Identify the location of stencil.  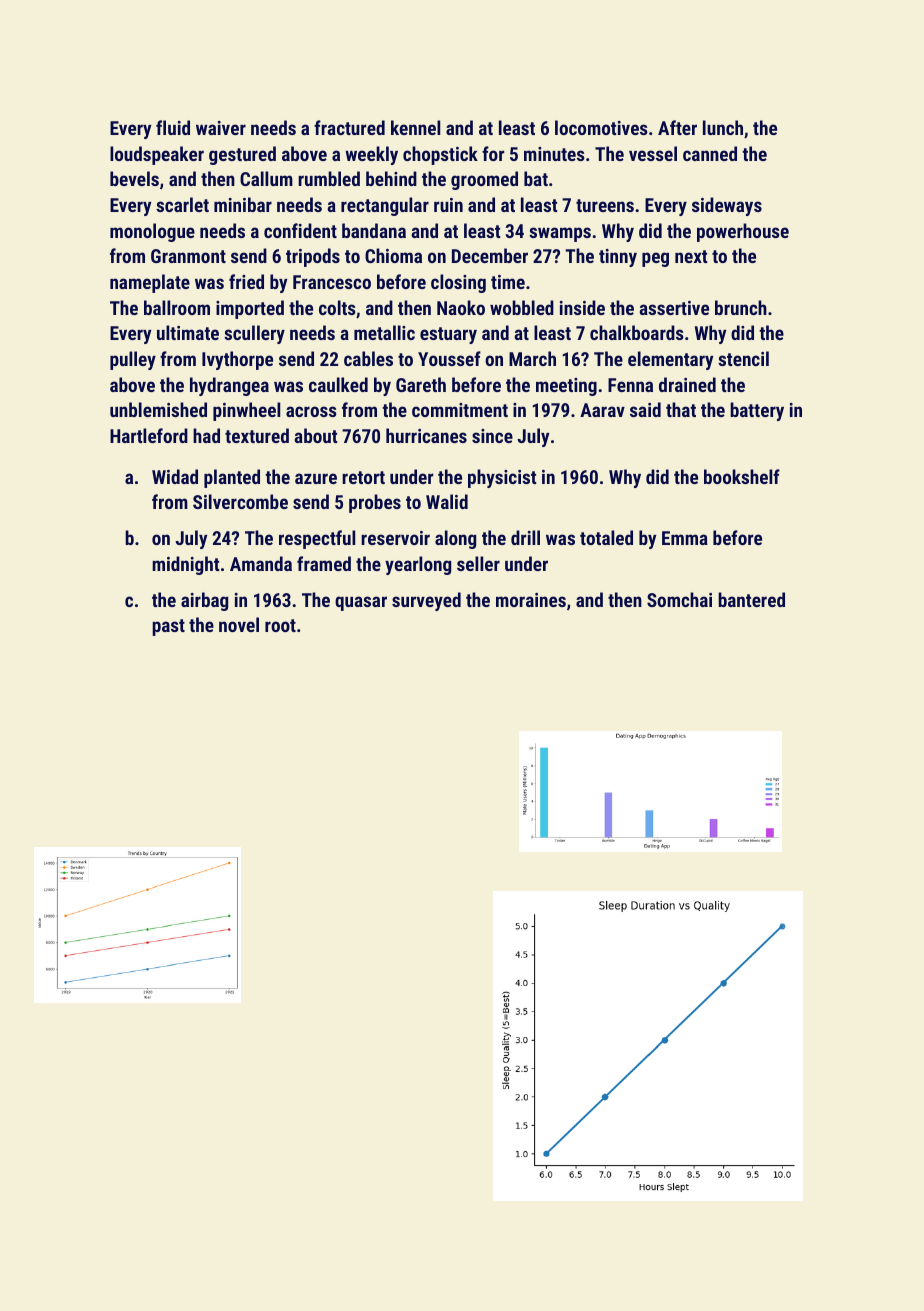
(743, 358).
